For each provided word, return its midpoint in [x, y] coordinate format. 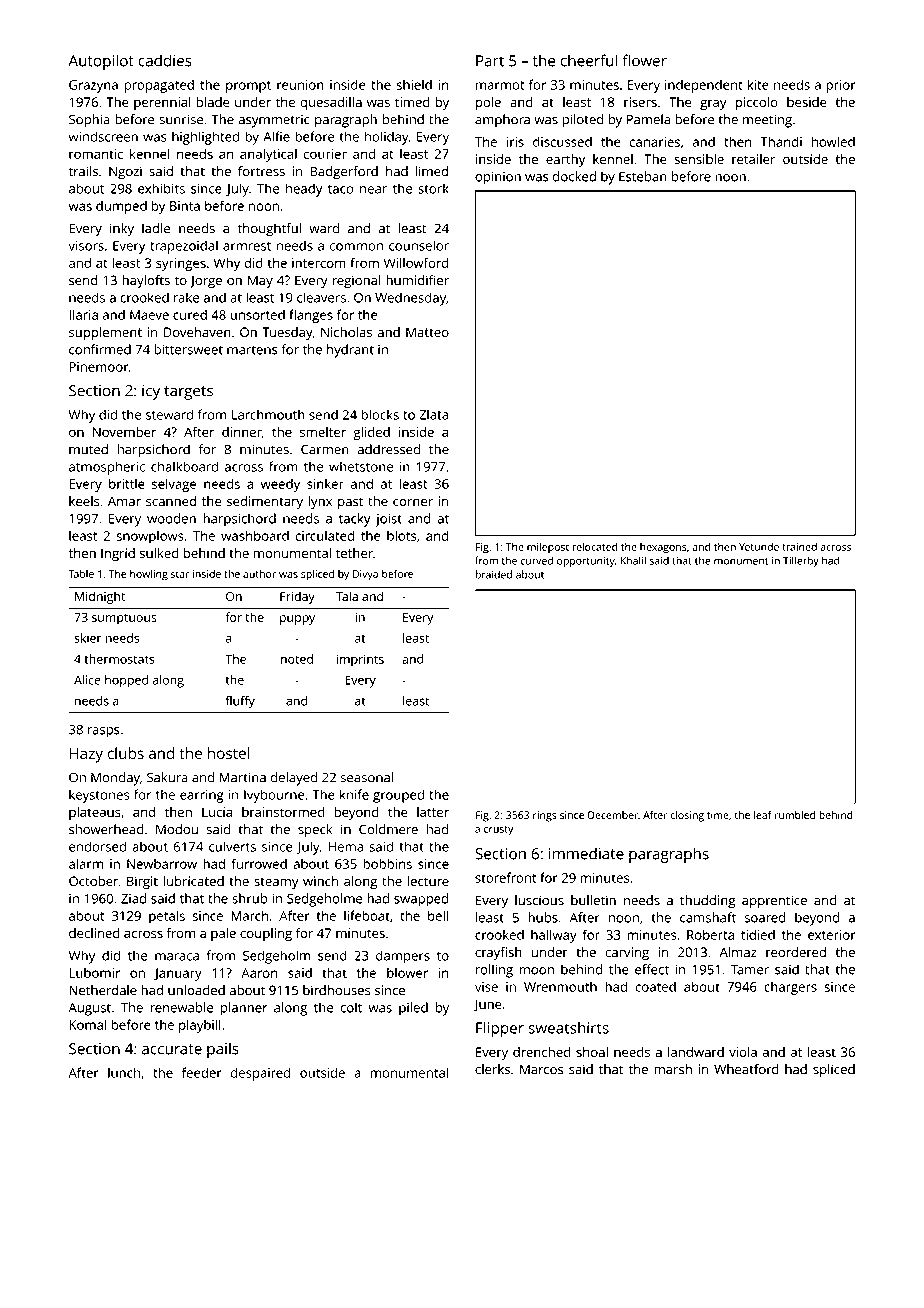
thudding [707, 902]
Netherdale [103, 990]
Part [490, 61]
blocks [380, 414]
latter [433, 812]
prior [840, 86]
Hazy [86, 755]
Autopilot [101, 62]
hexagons [663, 548]
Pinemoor [98, 367]
